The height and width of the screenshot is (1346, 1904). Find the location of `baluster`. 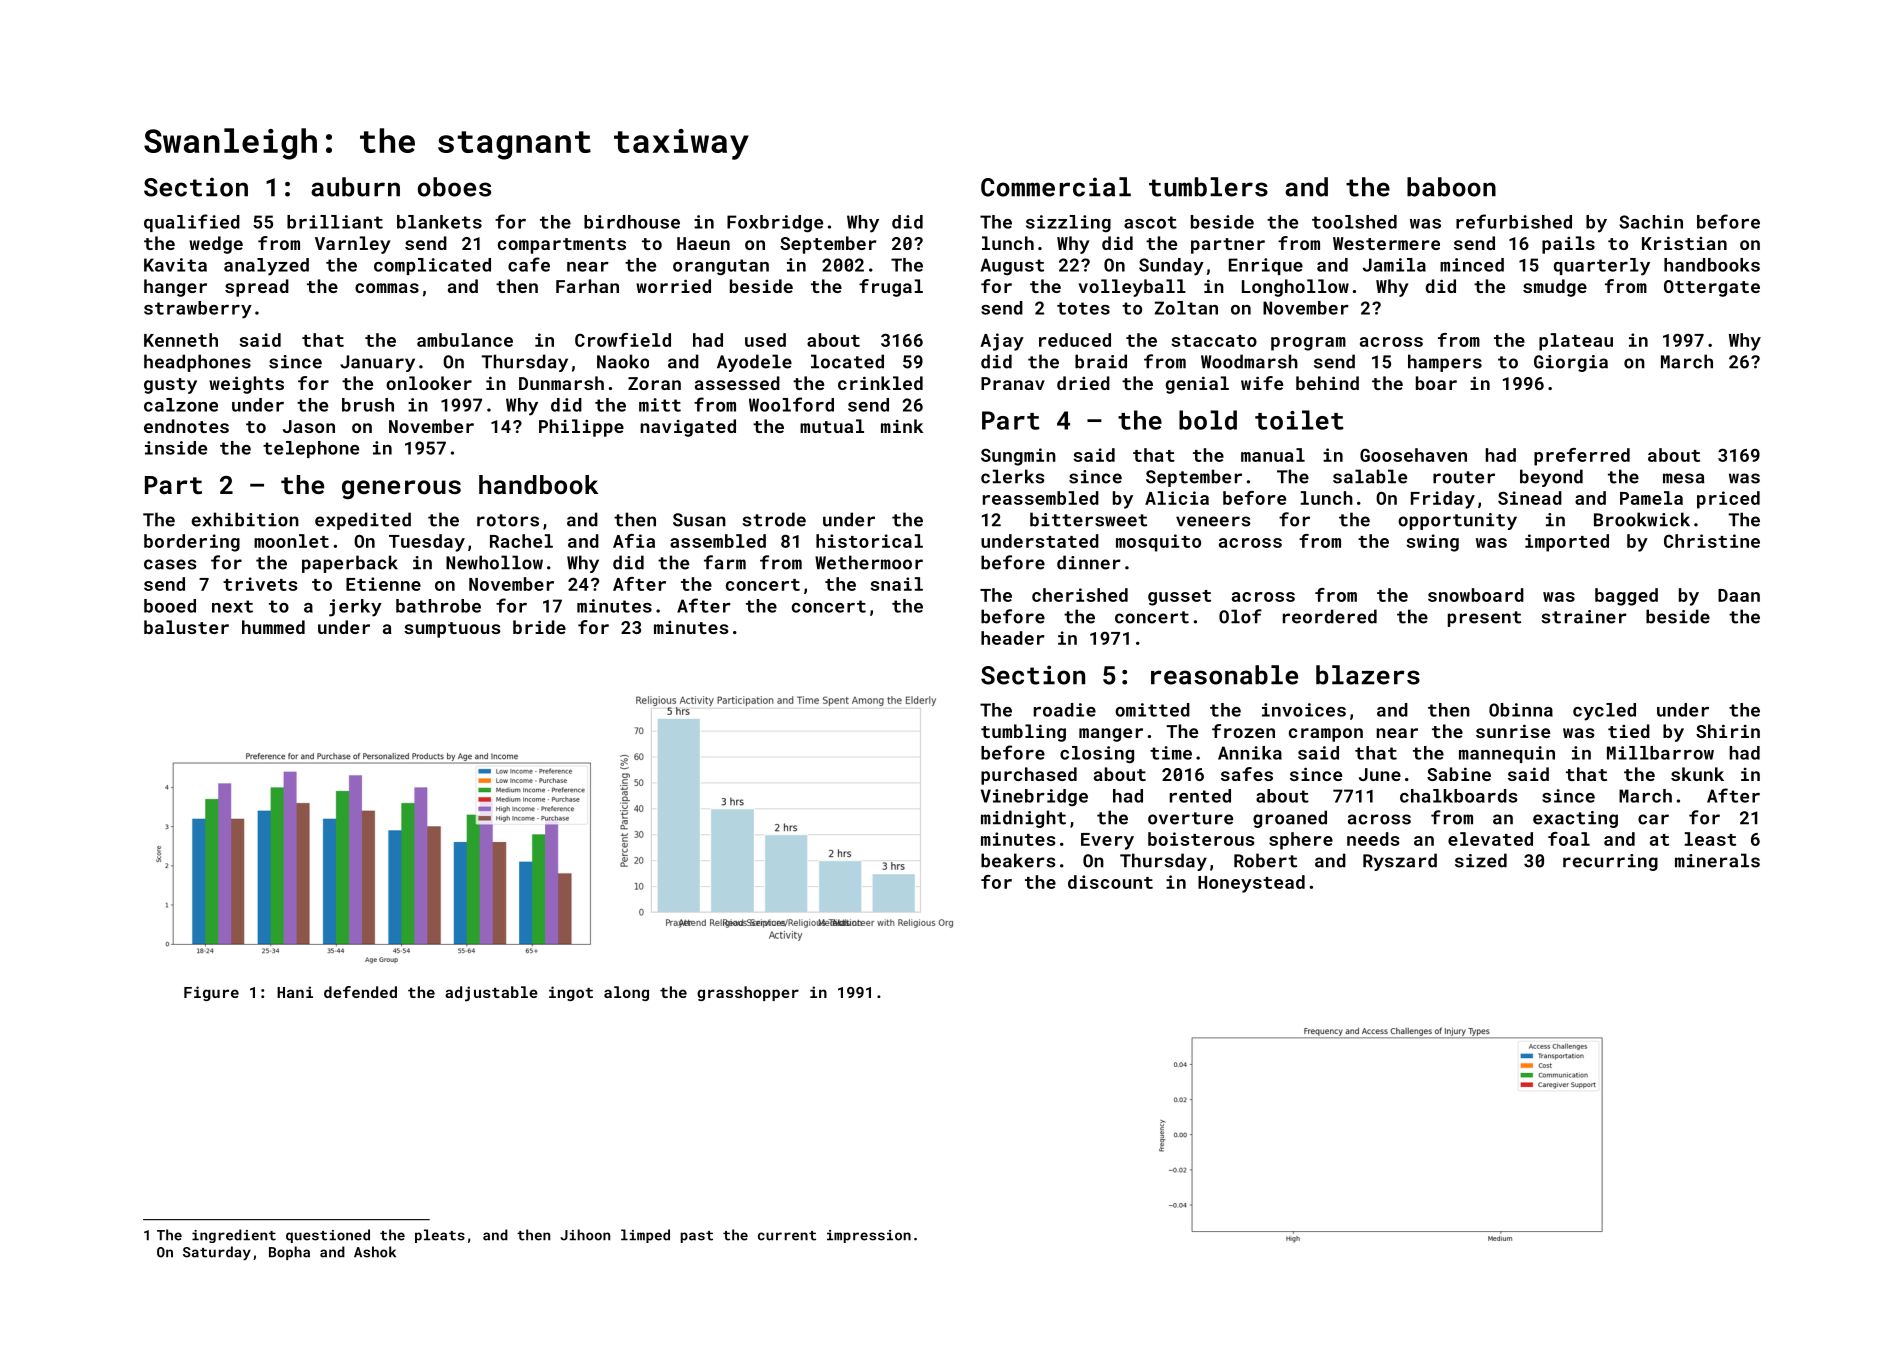

baluster is located at coordinates (186, 627).
